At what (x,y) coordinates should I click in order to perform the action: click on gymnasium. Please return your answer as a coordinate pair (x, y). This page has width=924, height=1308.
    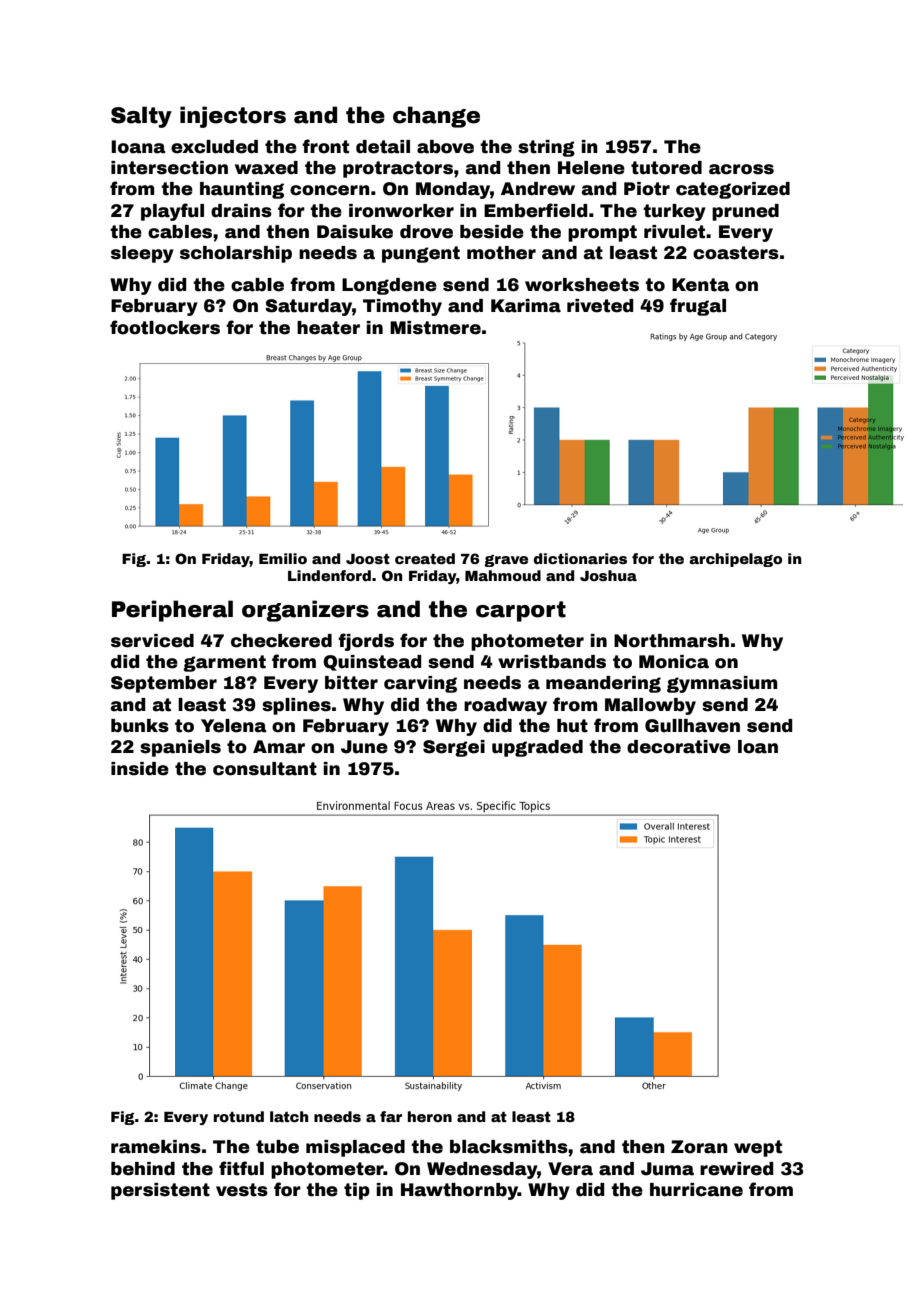
    Looking at the image, I should click on (722, 684).
